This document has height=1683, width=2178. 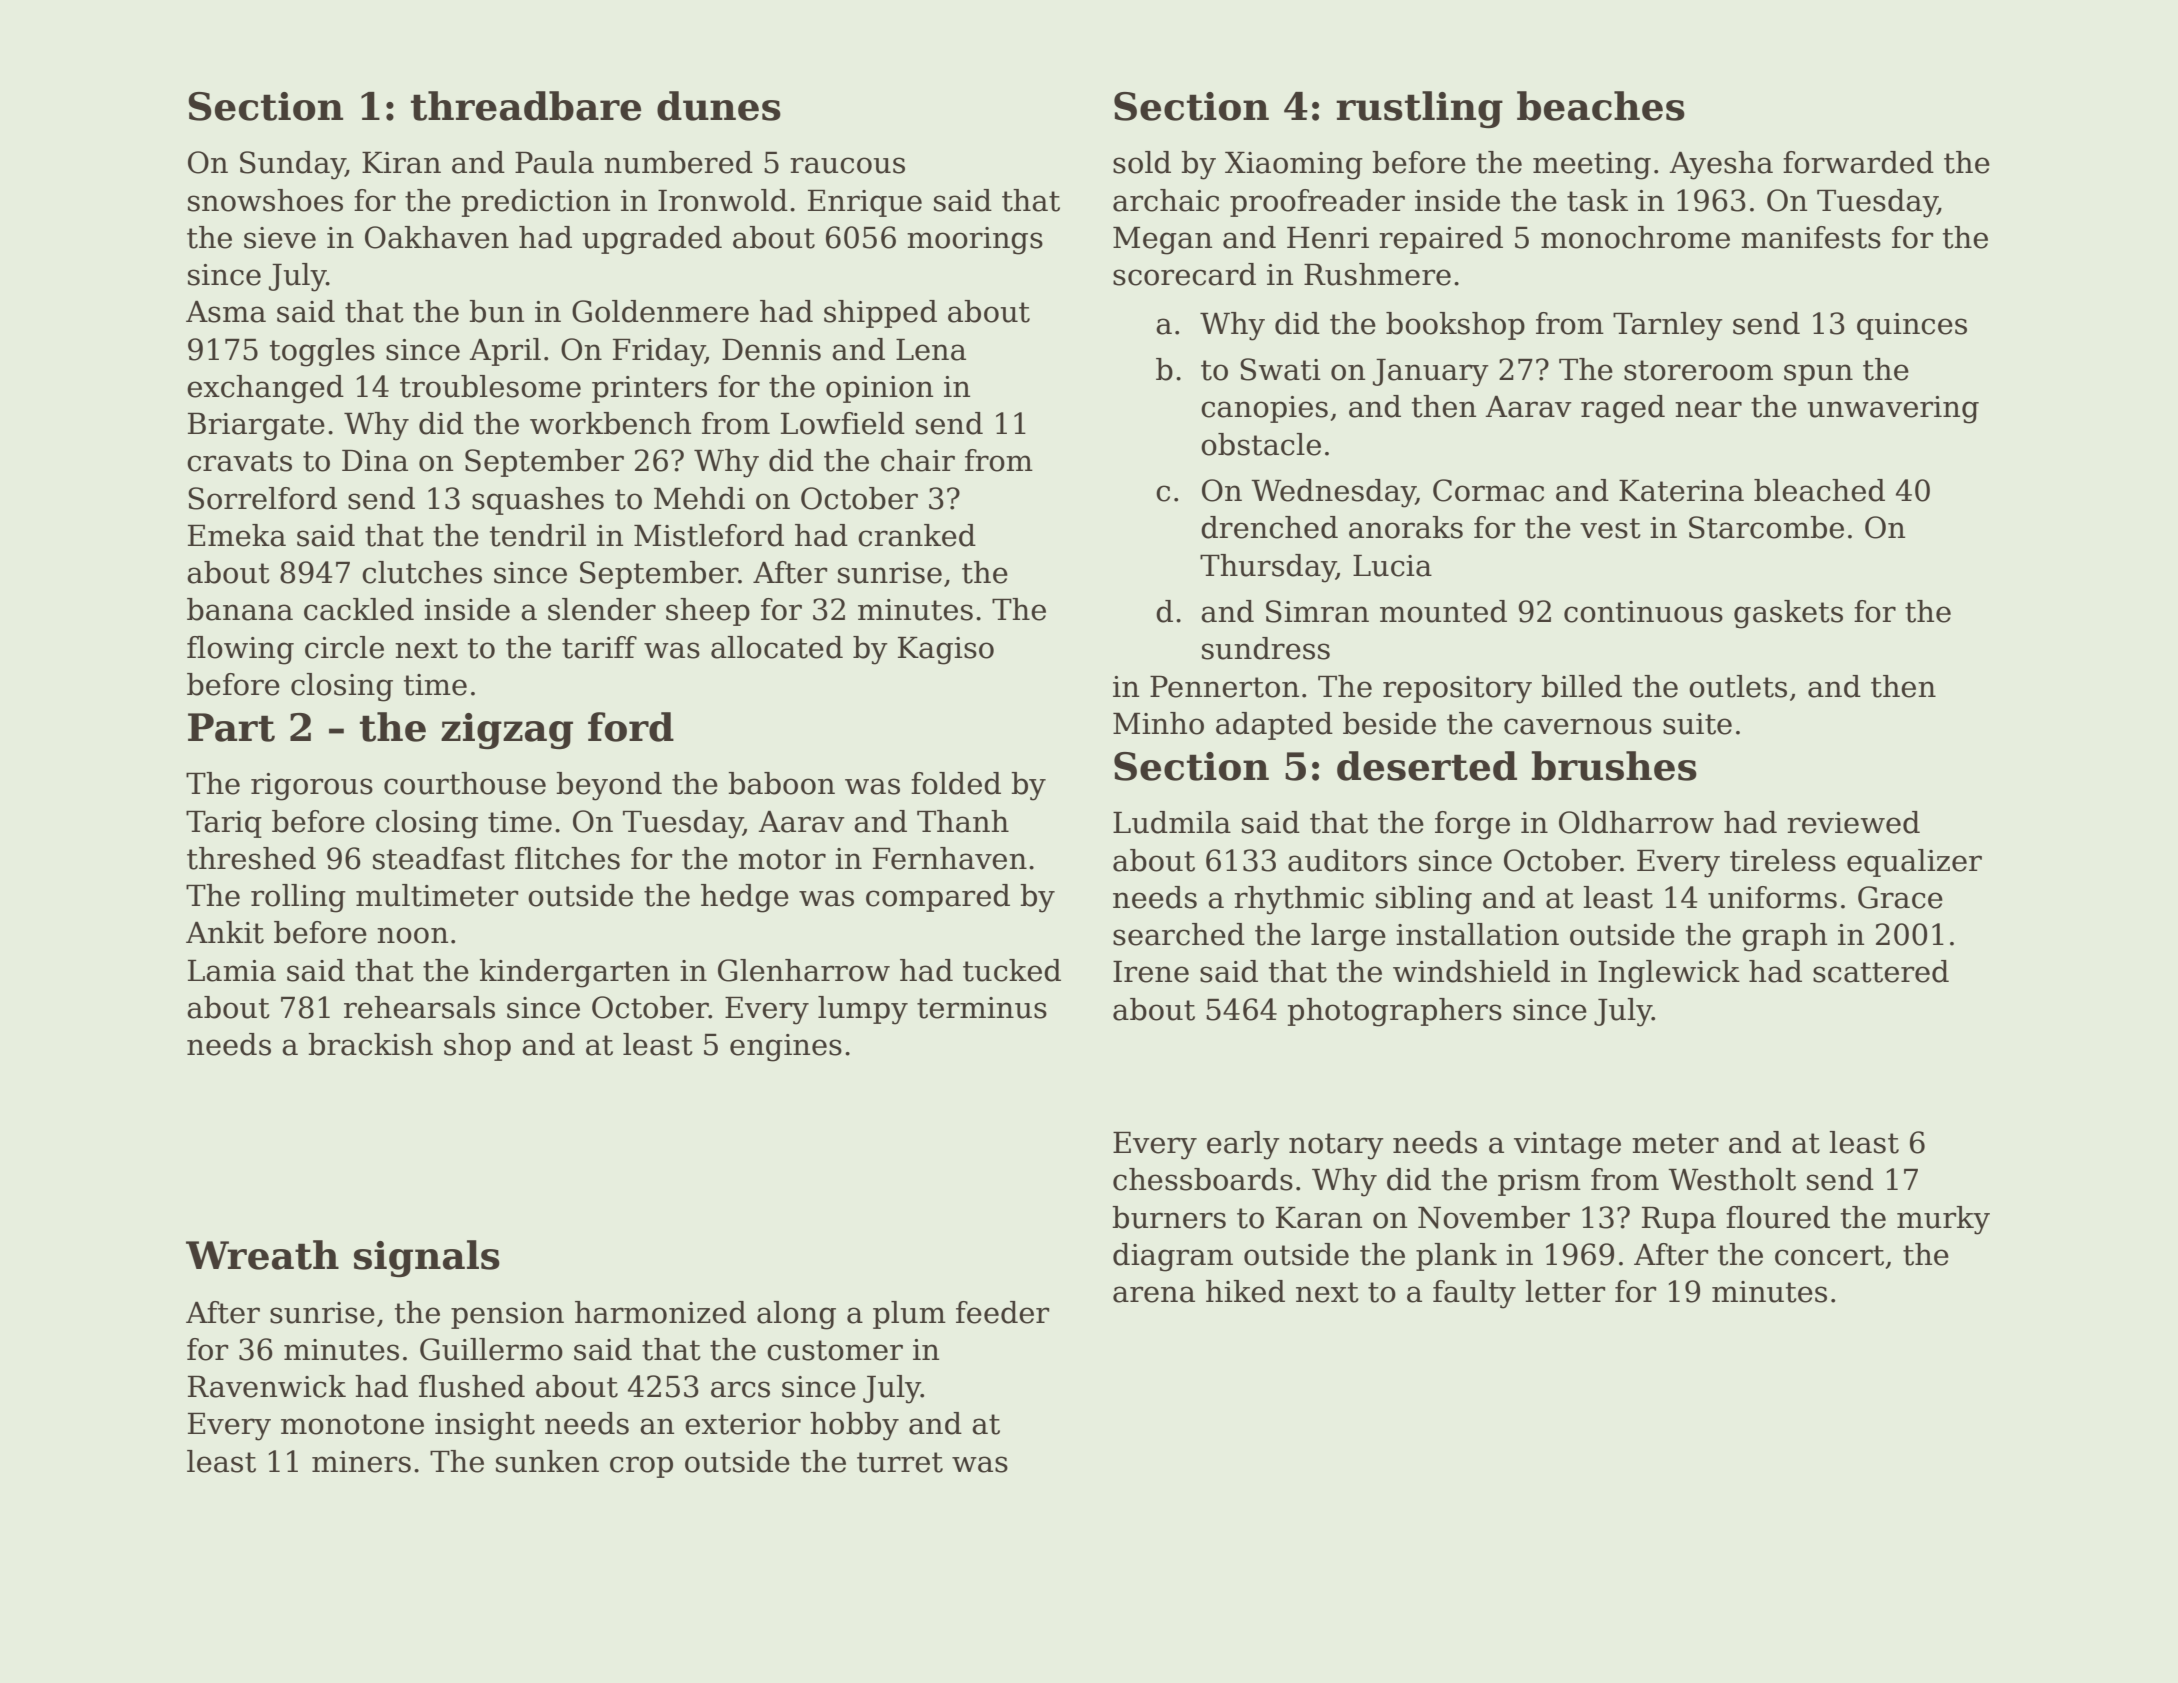 What do you see at coordinates (1732, 1179) in the document?
I see `Westholt` at bounding box center [1732, 1179].
